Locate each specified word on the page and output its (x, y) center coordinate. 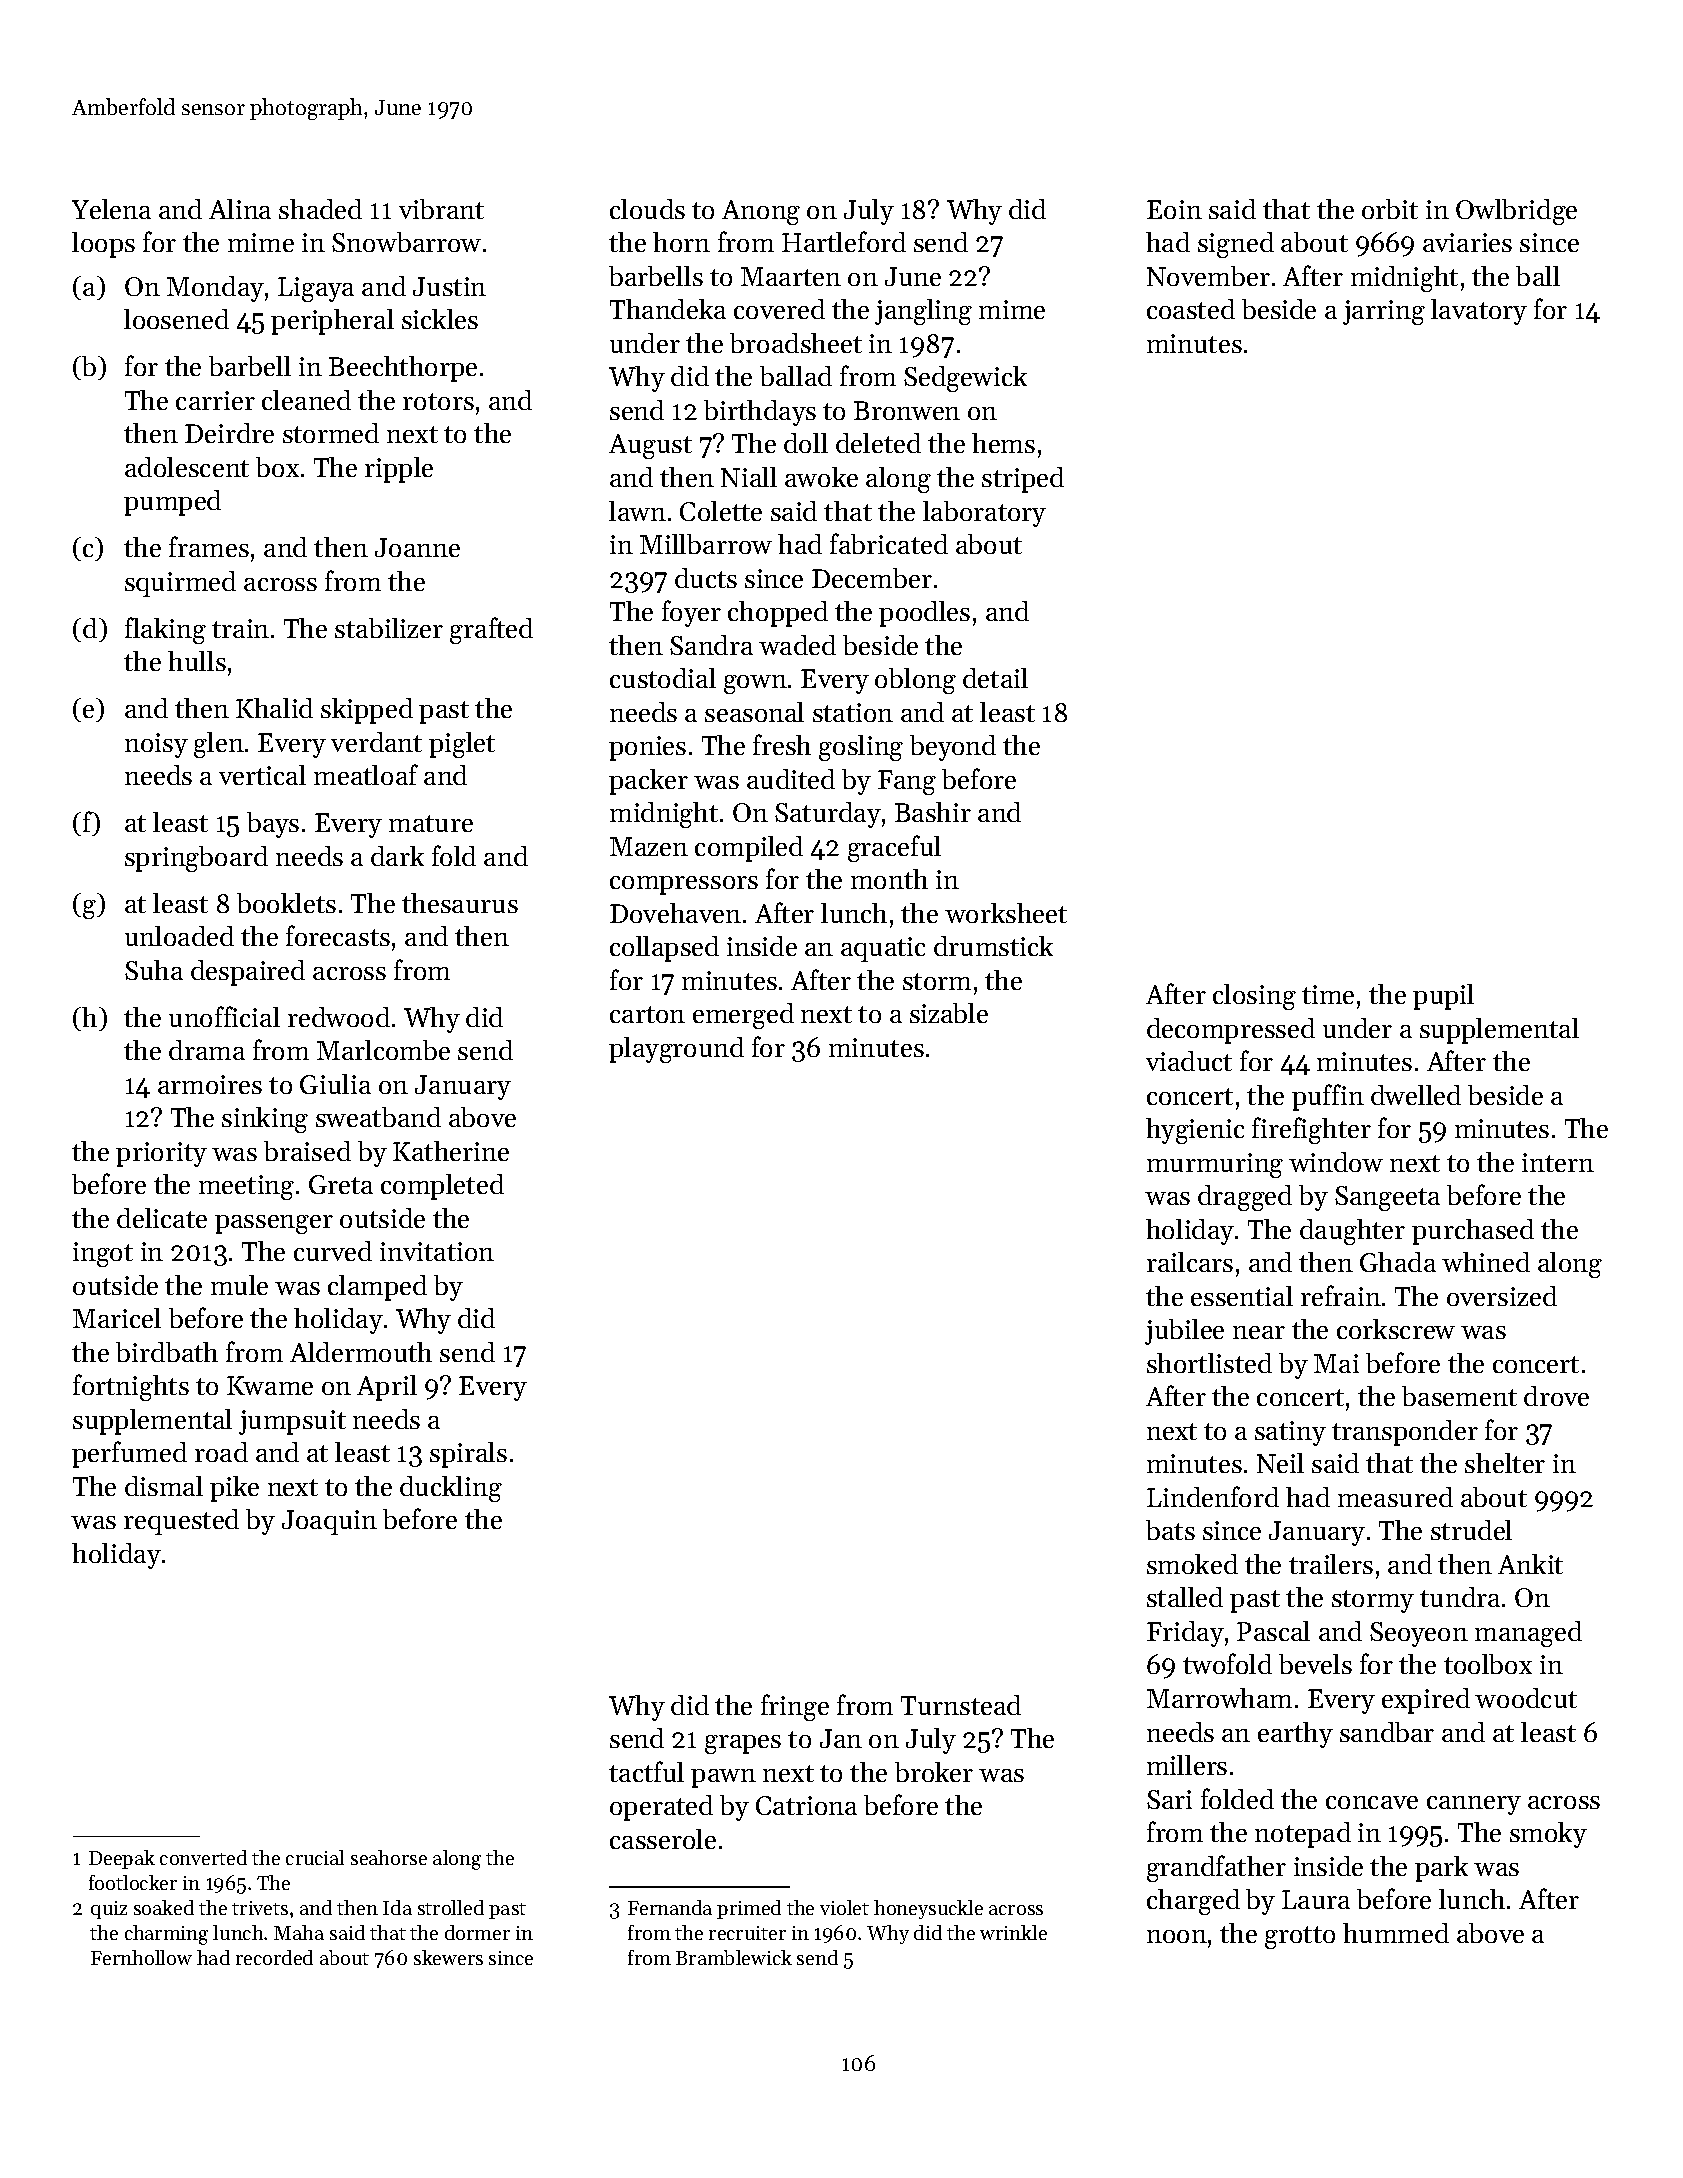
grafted (491, 630)
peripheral (332, 322)
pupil (1443, 997)
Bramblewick (734, 1957)
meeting (246, 1187)
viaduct (1189, 1061)
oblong (915, 681)
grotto (1300, 1937)
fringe (795, 1707)
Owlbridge (1516, 212)
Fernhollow (141, 1957)
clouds (647, 209)
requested (181, 1522)
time (1328, 994)
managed (1528, 1634)
